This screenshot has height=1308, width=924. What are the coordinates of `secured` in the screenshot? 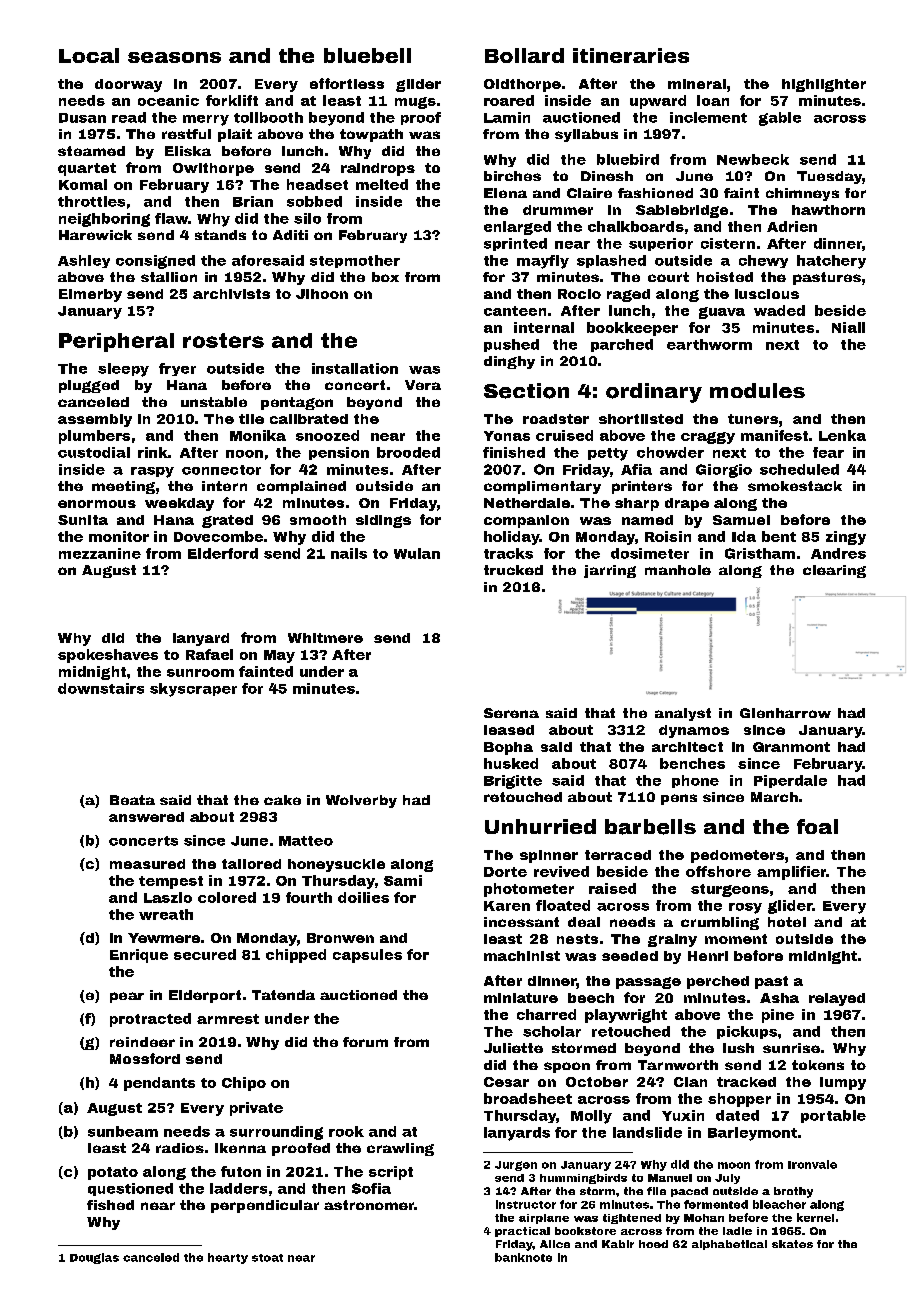 It's located at (205, 954).
